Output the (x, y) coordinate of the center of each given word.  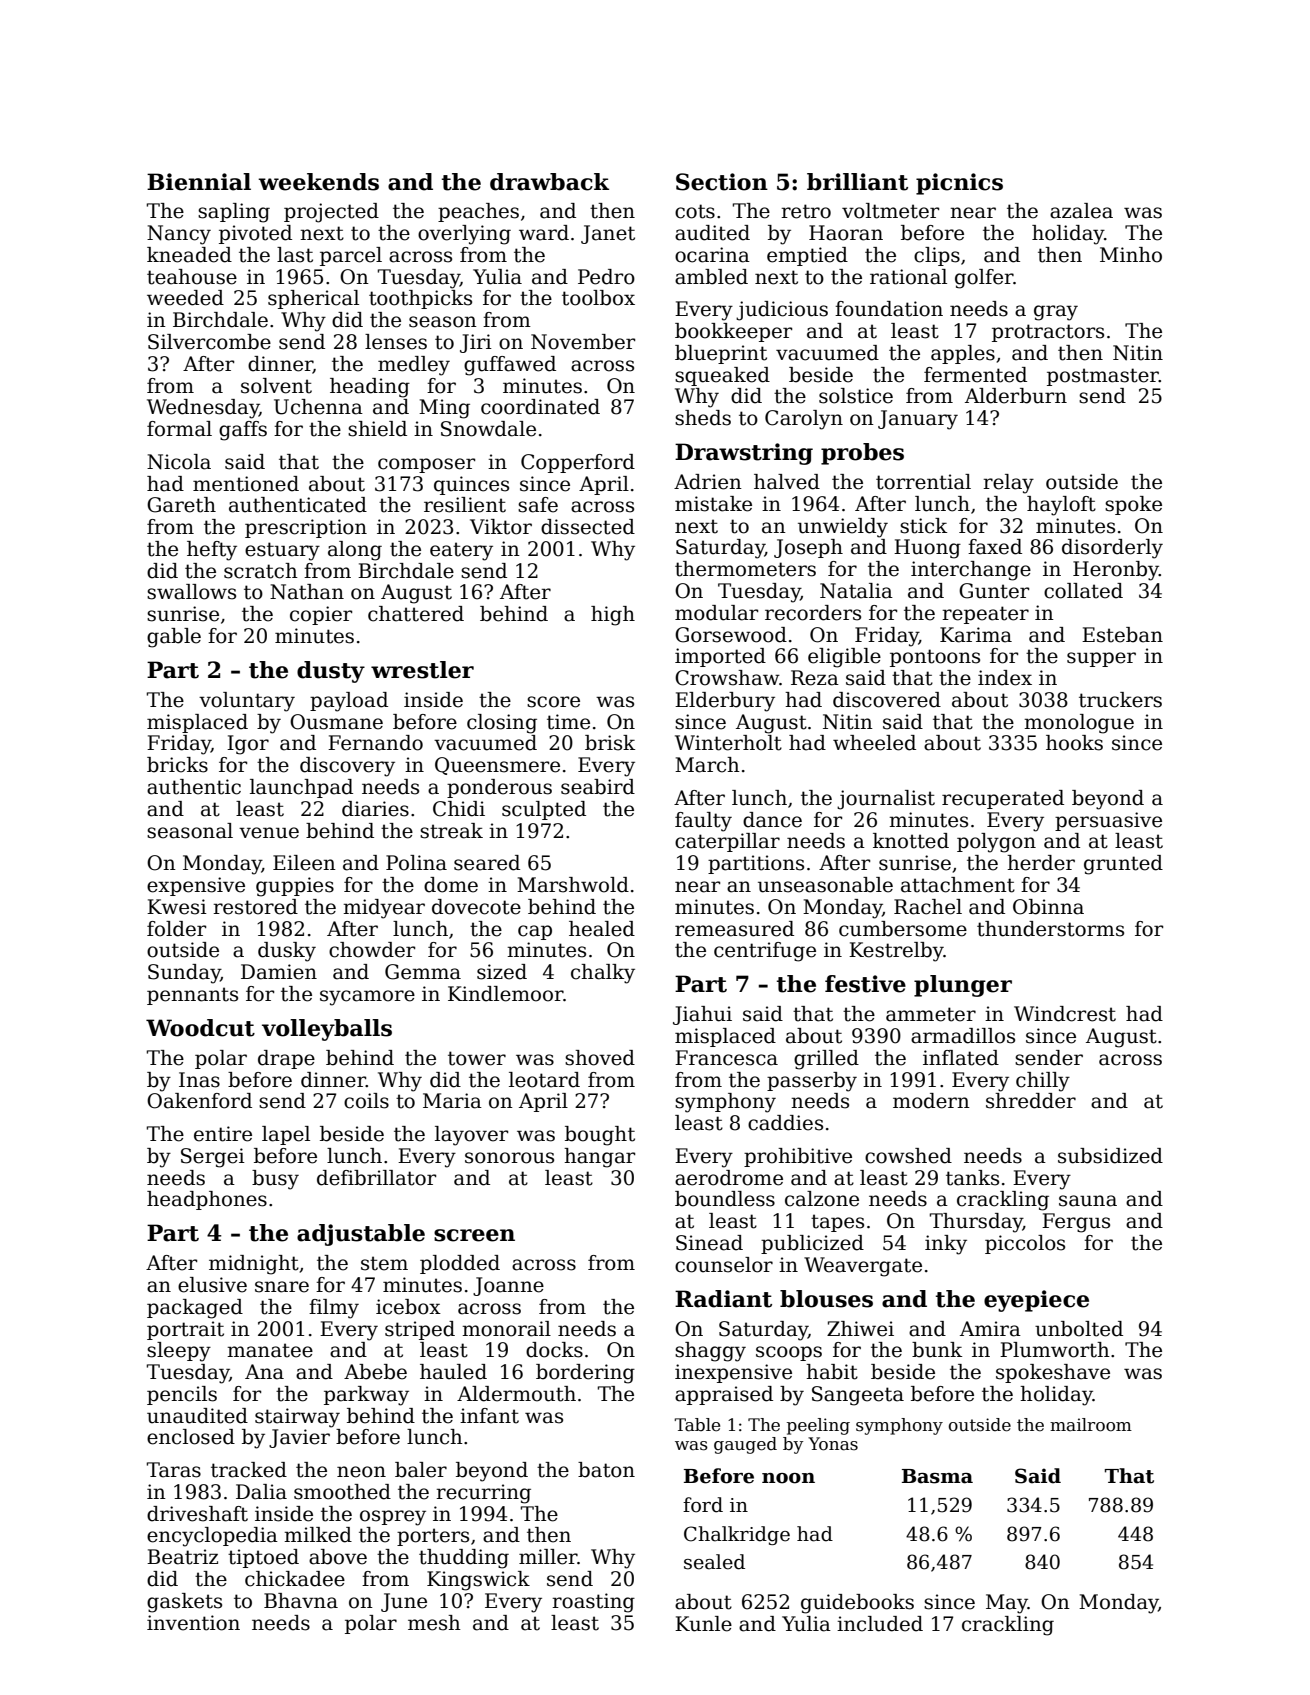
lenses (396, 342)
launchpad (301, 788)
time (568, 722)
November (583, 342)
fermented (975, 375)
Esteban (1122, 635)
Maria (452, 1101)
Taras (174, 1470)
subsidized (1110, 1156)
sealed (714, 1562)
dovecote (476, 907)
